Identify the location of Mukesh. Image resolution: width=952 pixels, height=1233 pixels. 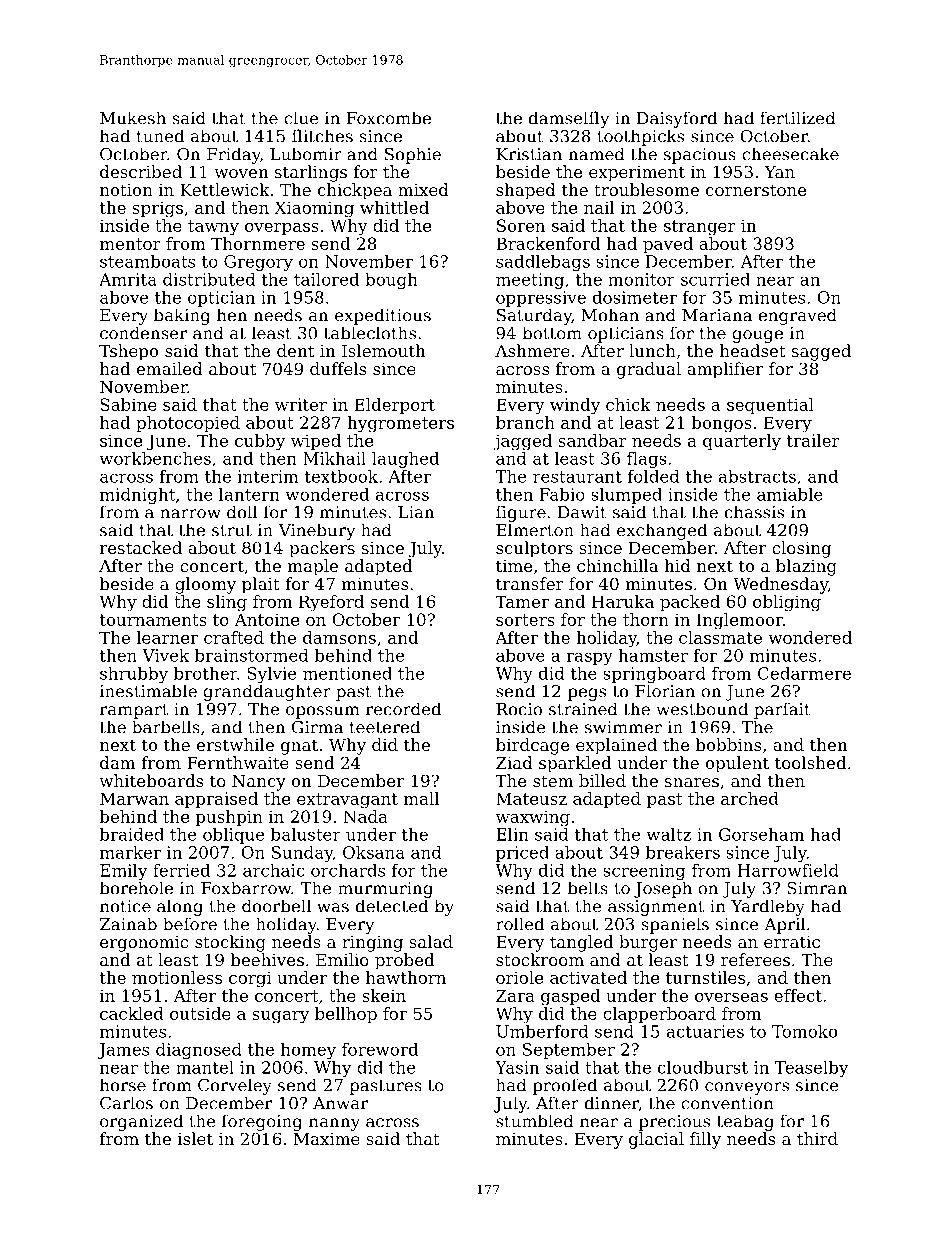
(133, 118).
